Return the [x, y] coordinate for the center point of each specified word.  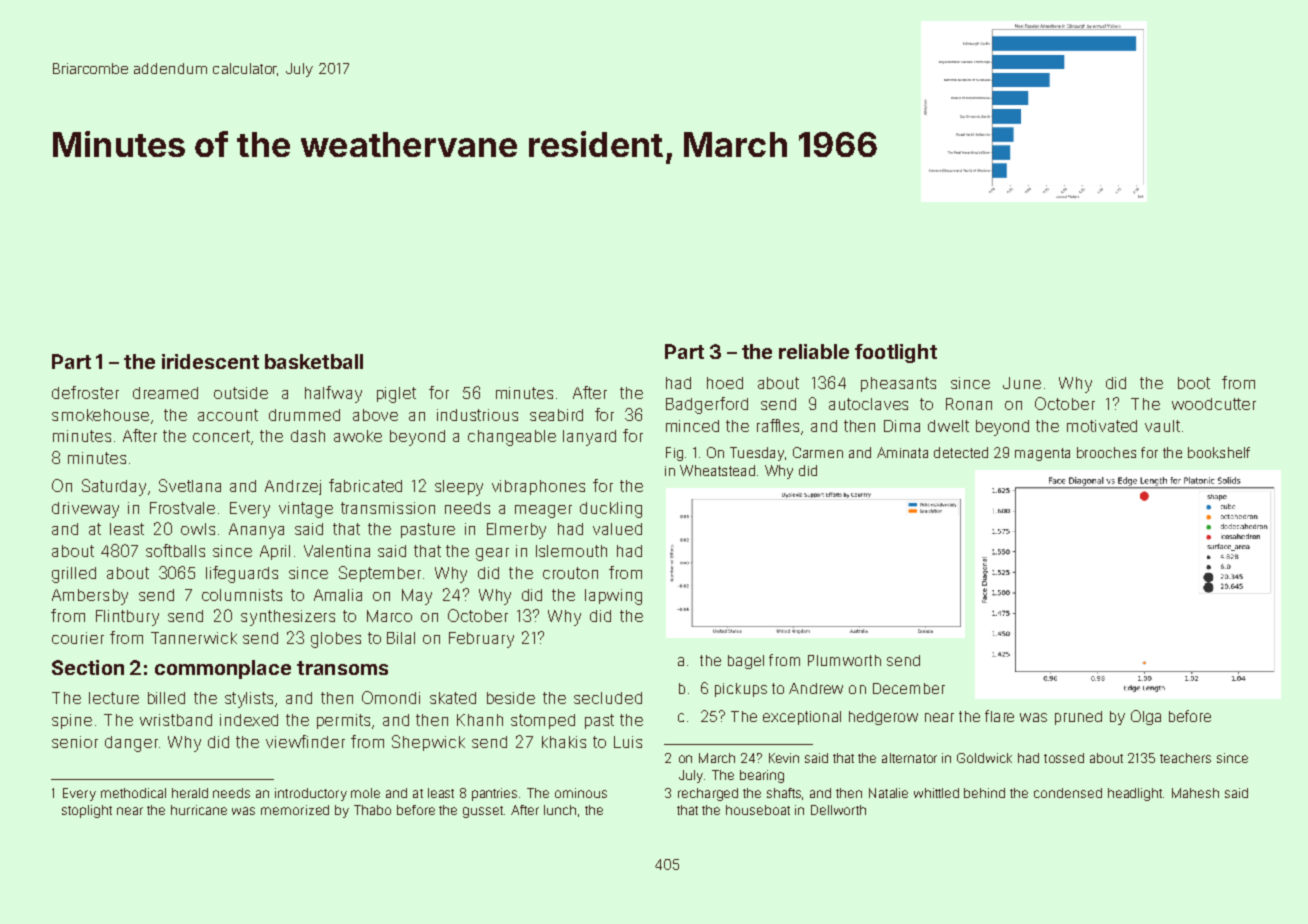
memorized [295, 810]
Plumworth [844, 660]
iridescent [210, 361]
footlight [896, 353]
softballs [175, 550]
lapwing [613, 597]
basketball [314, 361]
